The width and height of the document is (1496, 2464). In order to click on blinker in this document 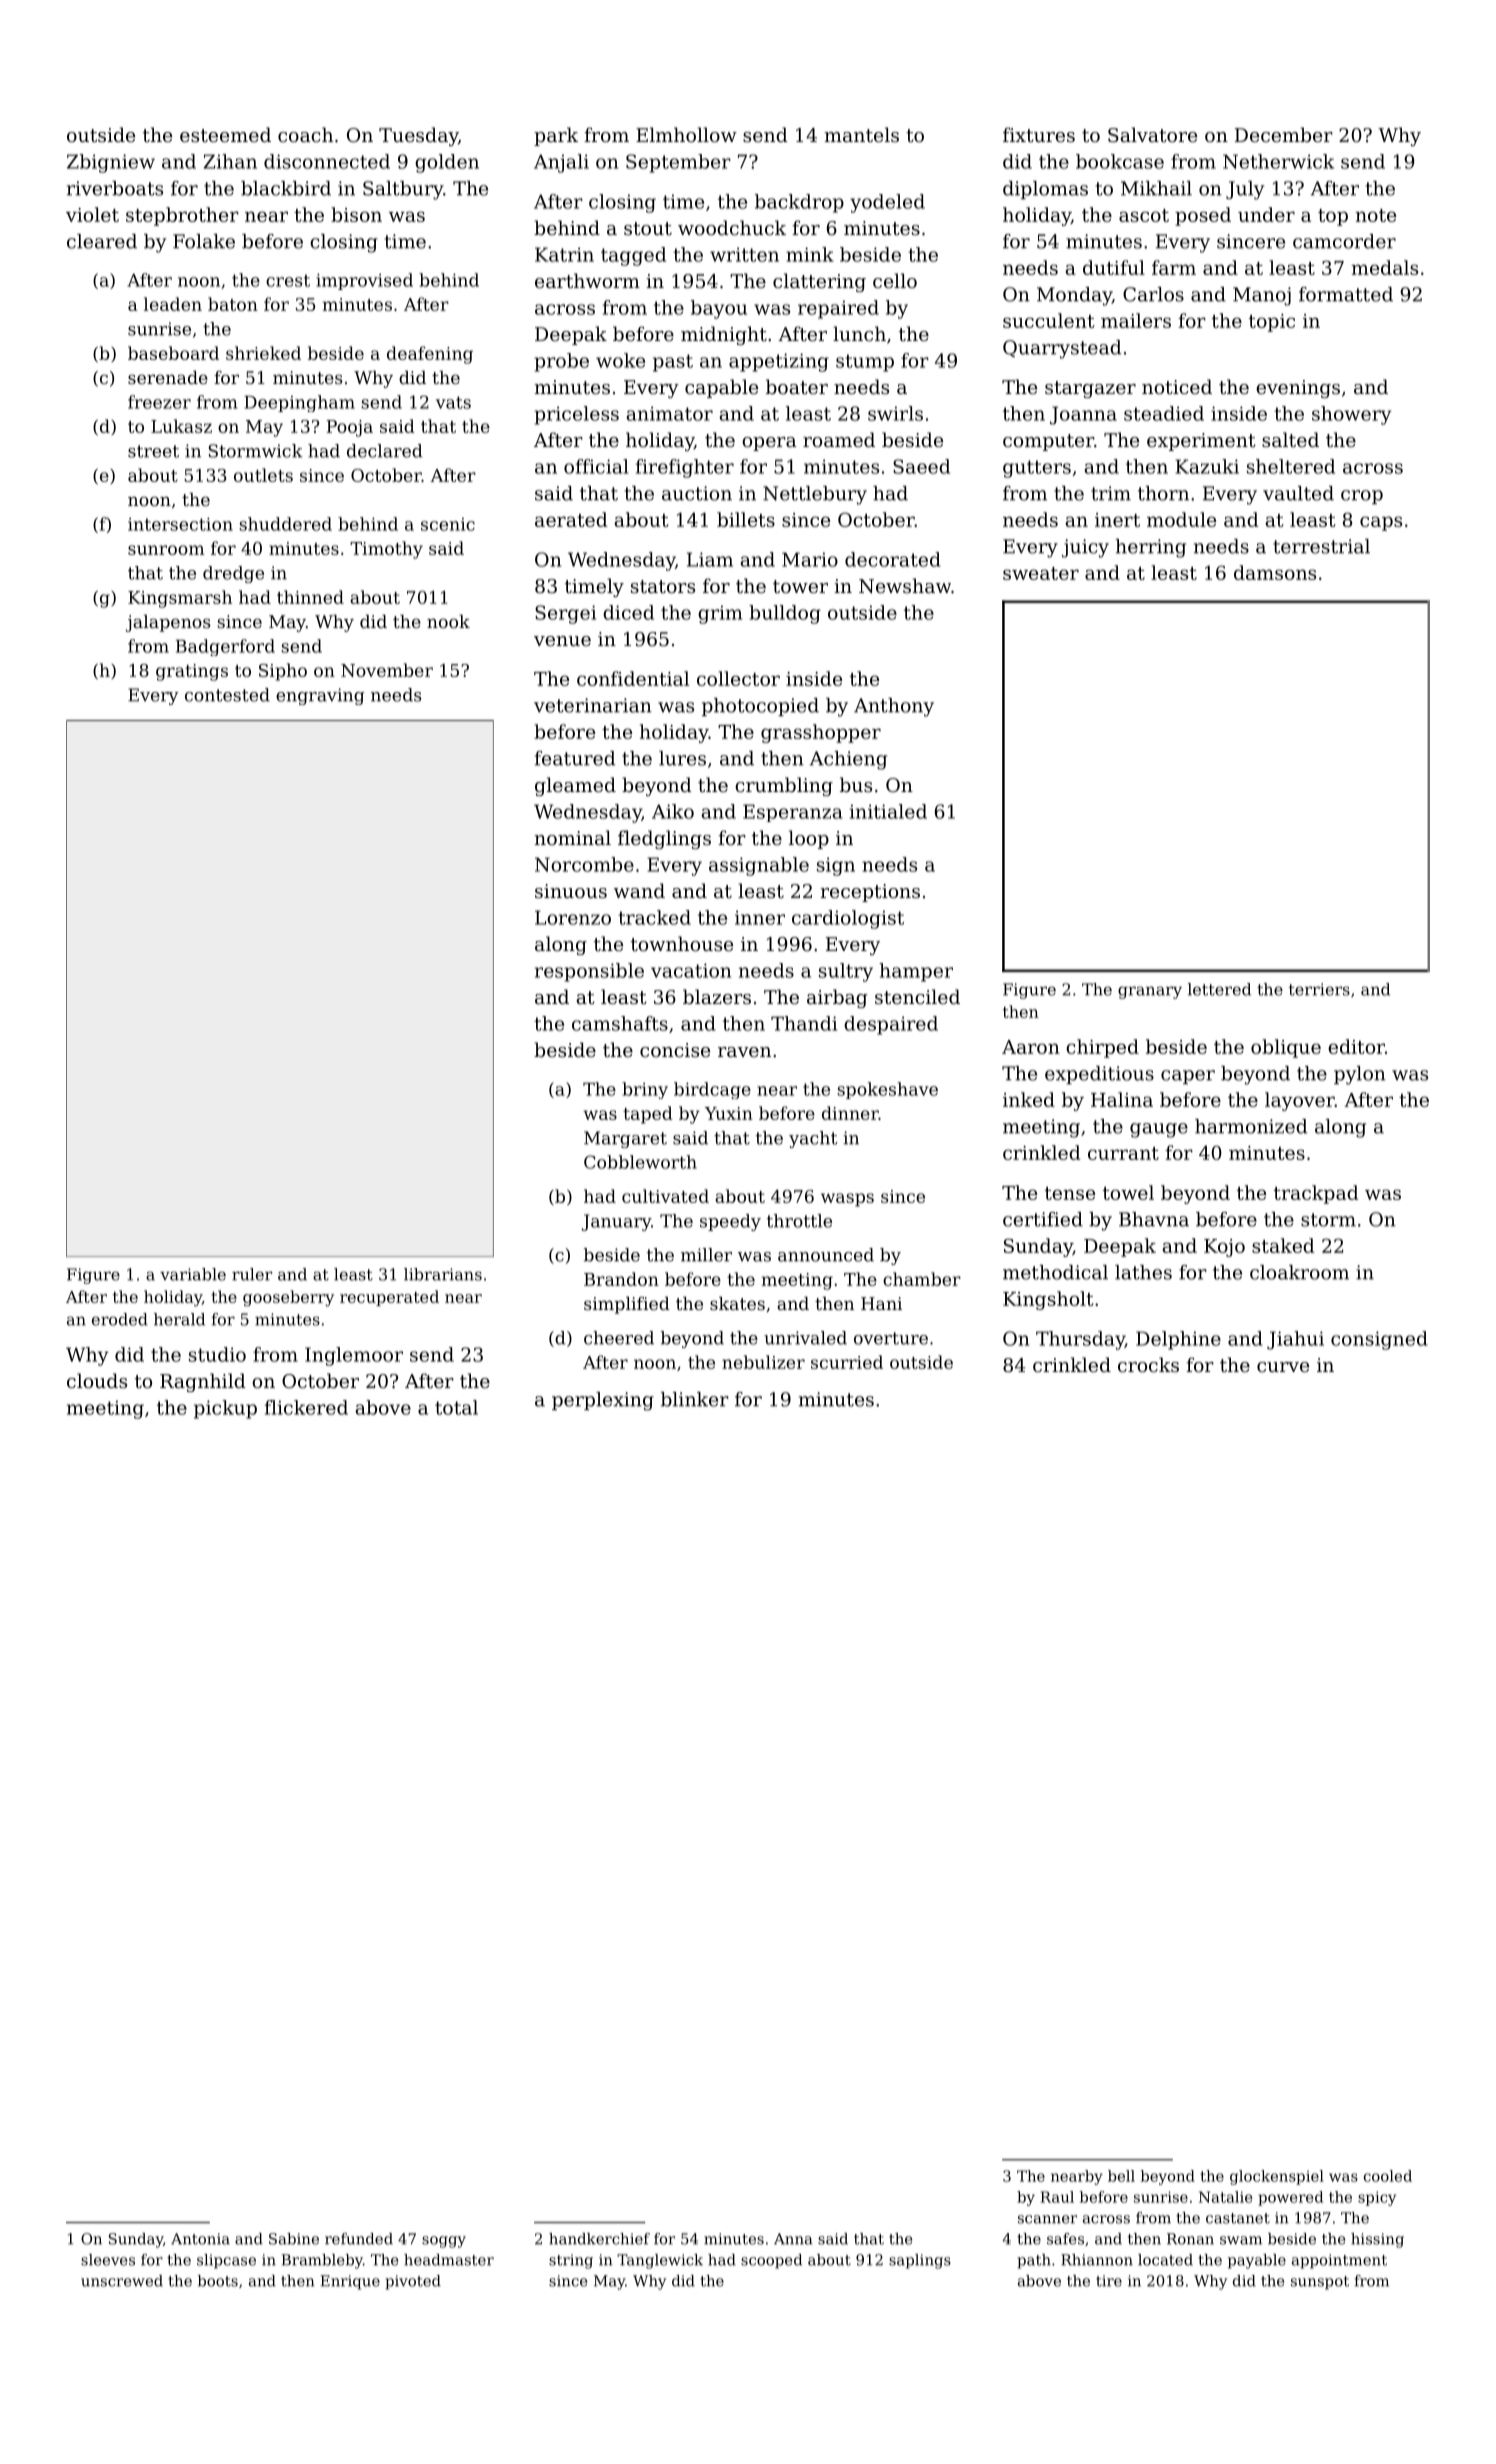, I will do `click(695, 1399)`.
